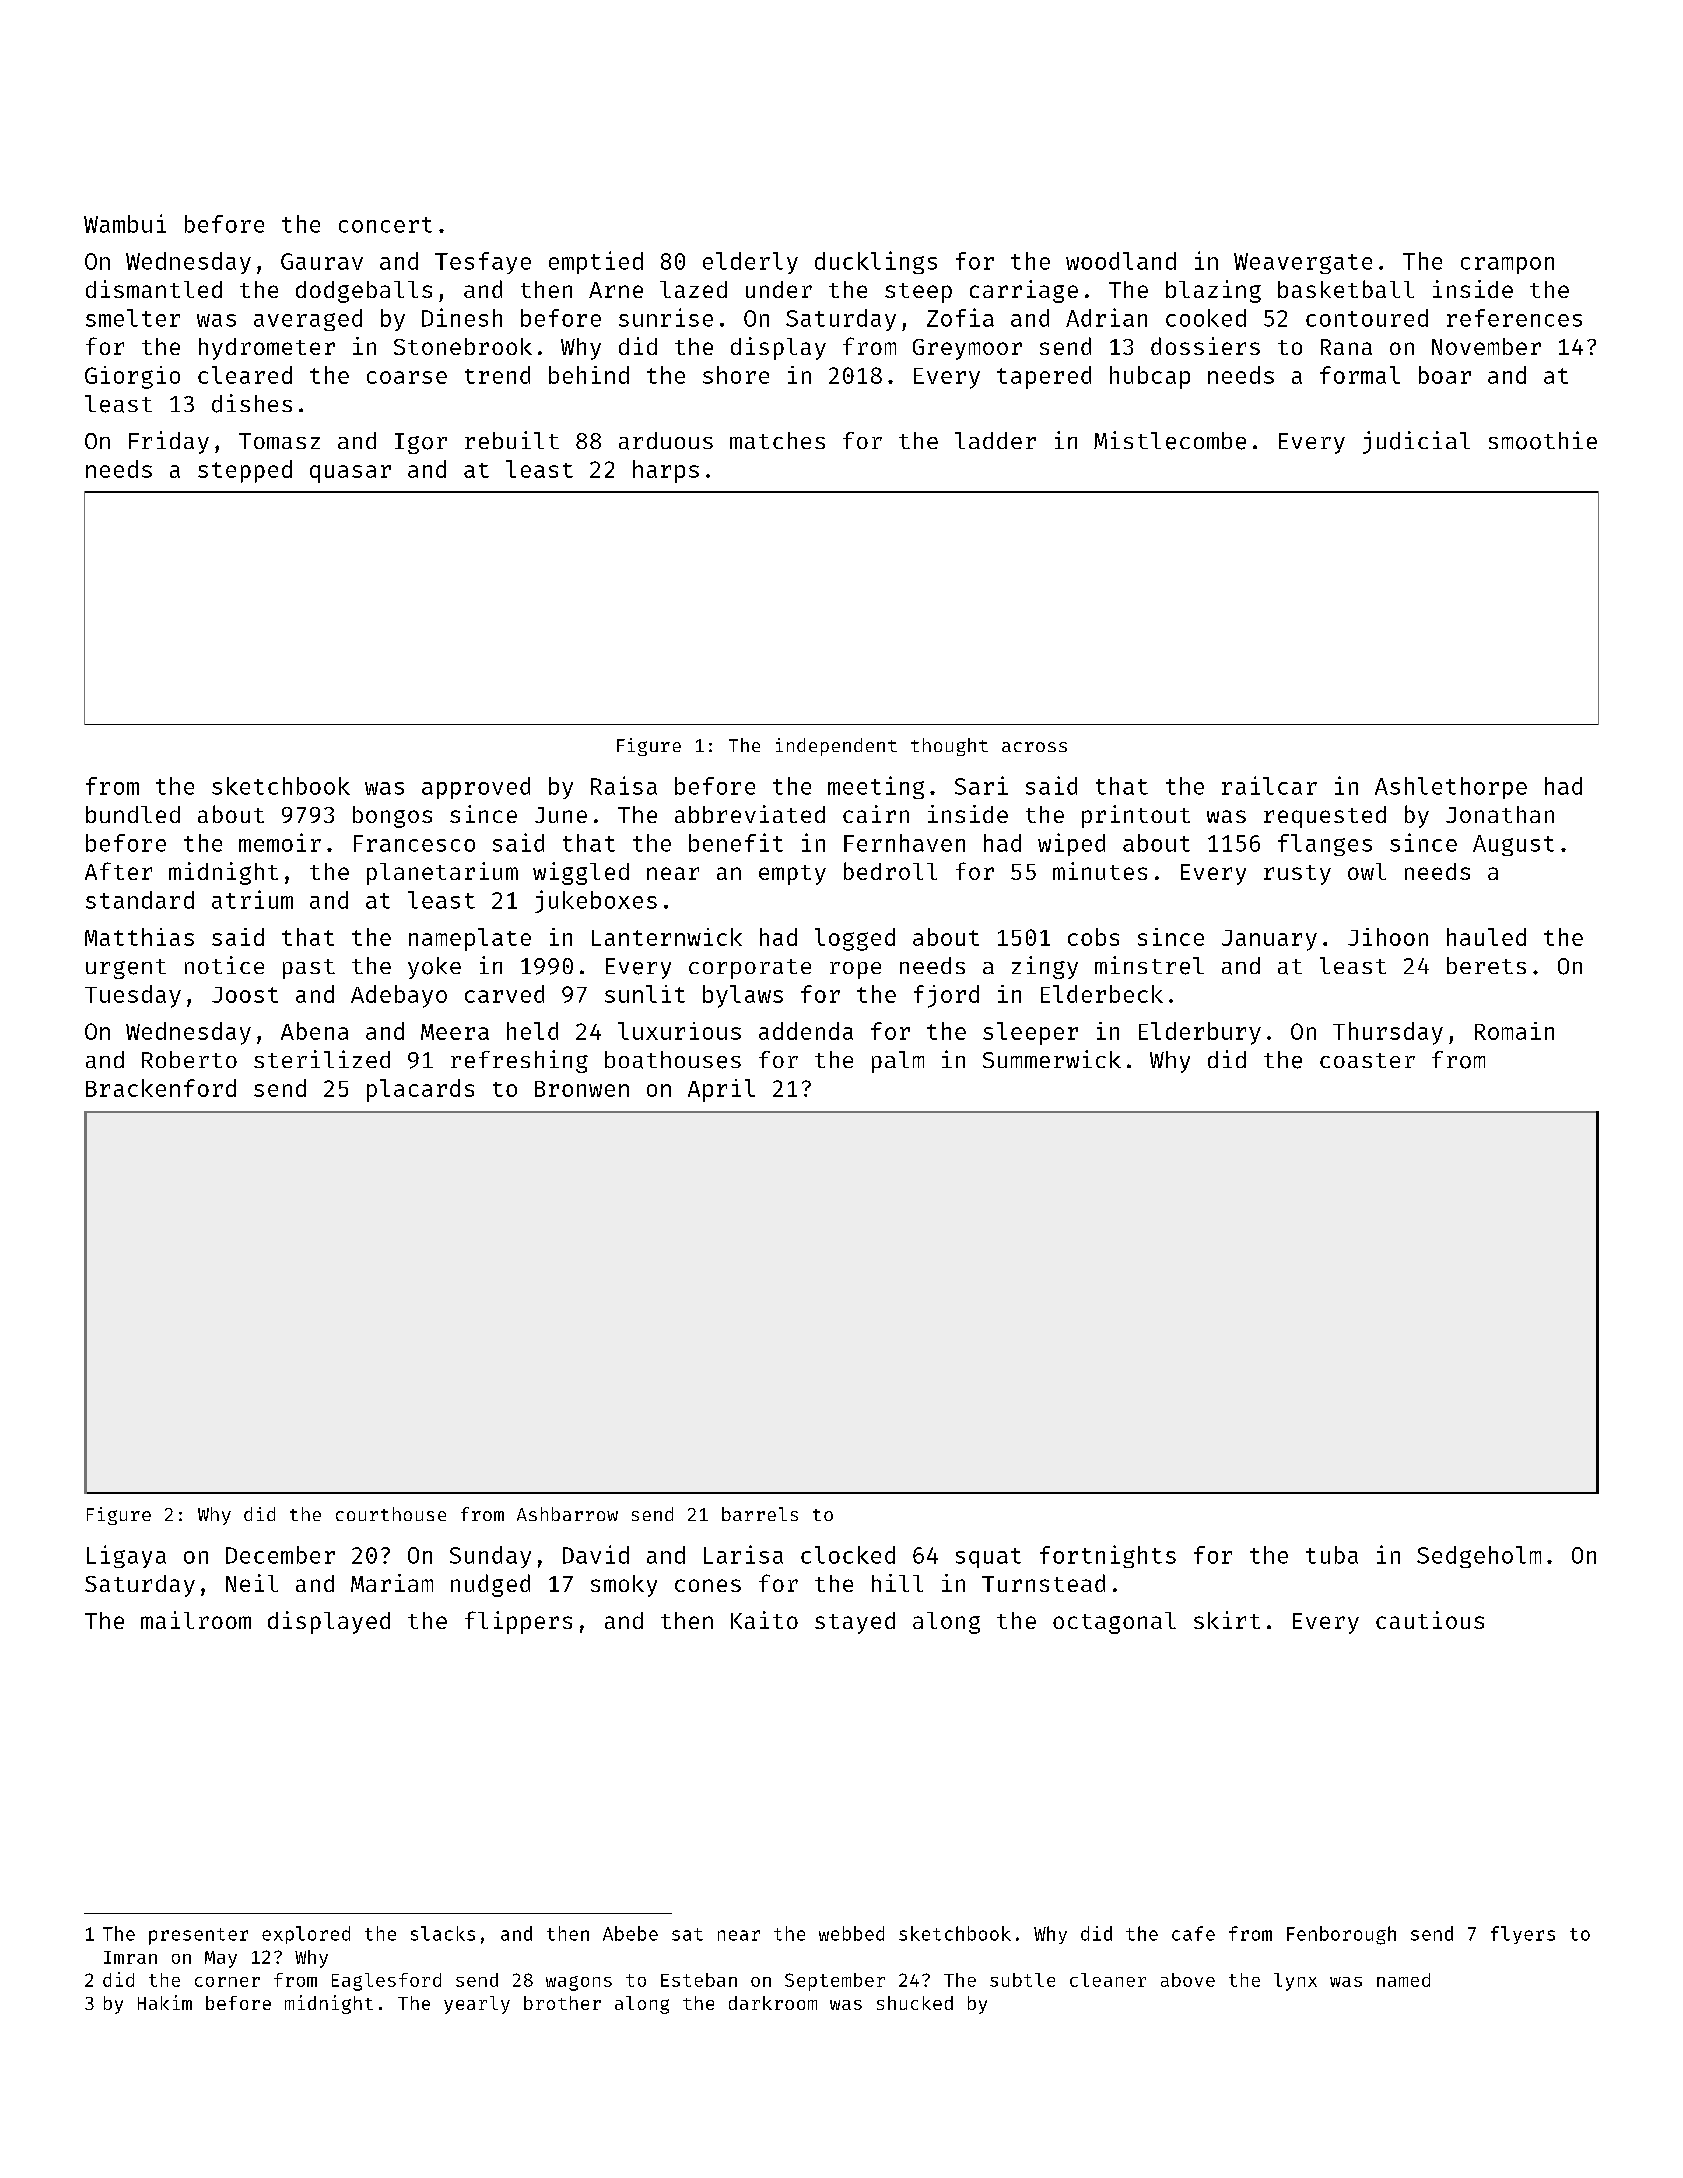 The image size is (1683, 2178). I want to click on Weavergate, so click(1303, 263).
